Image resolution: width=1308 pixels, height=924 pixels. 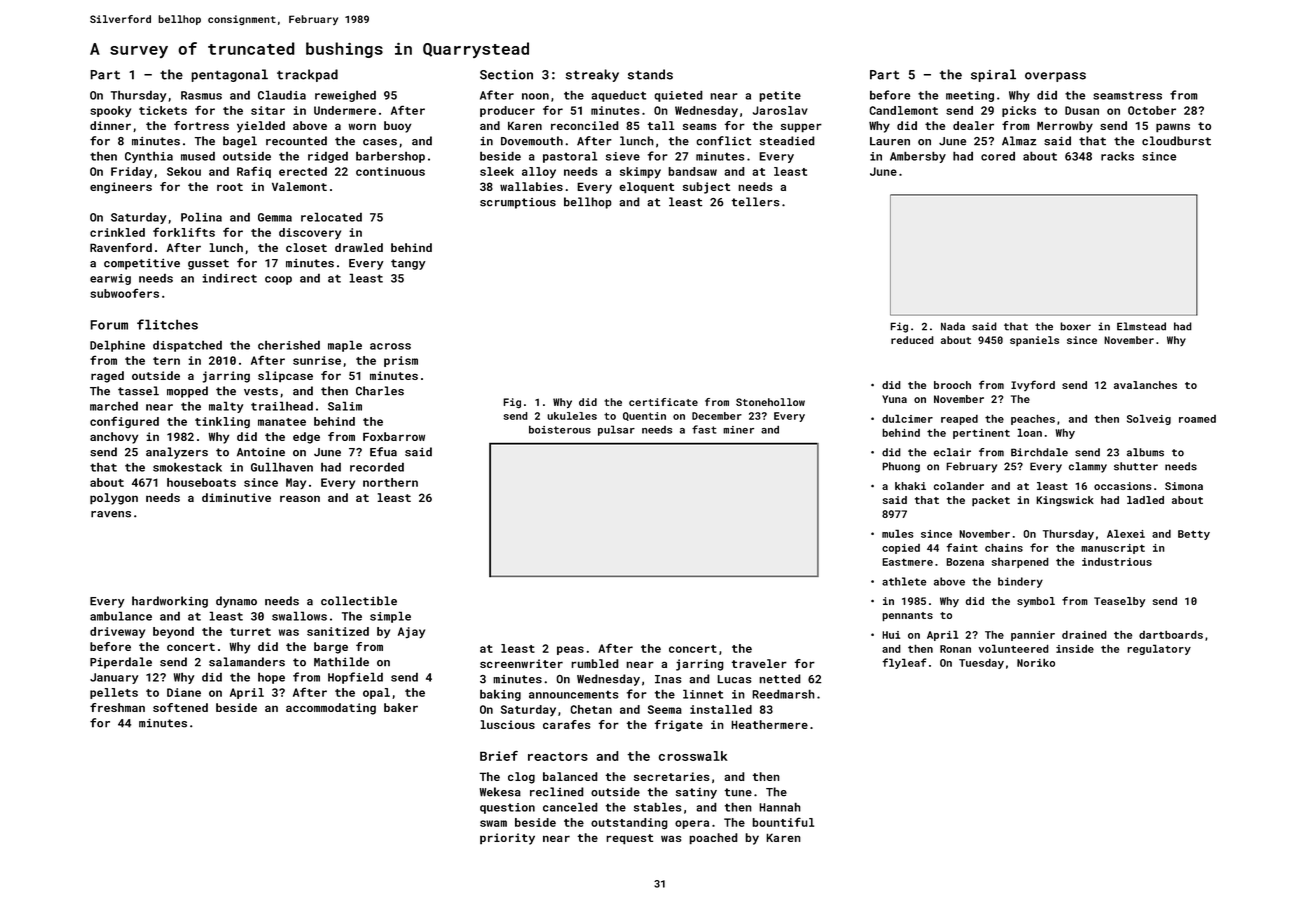 What do you see at coordinates (117, 707) in the screenshot?
I see `freshman` at bounding box center [117, 707].
